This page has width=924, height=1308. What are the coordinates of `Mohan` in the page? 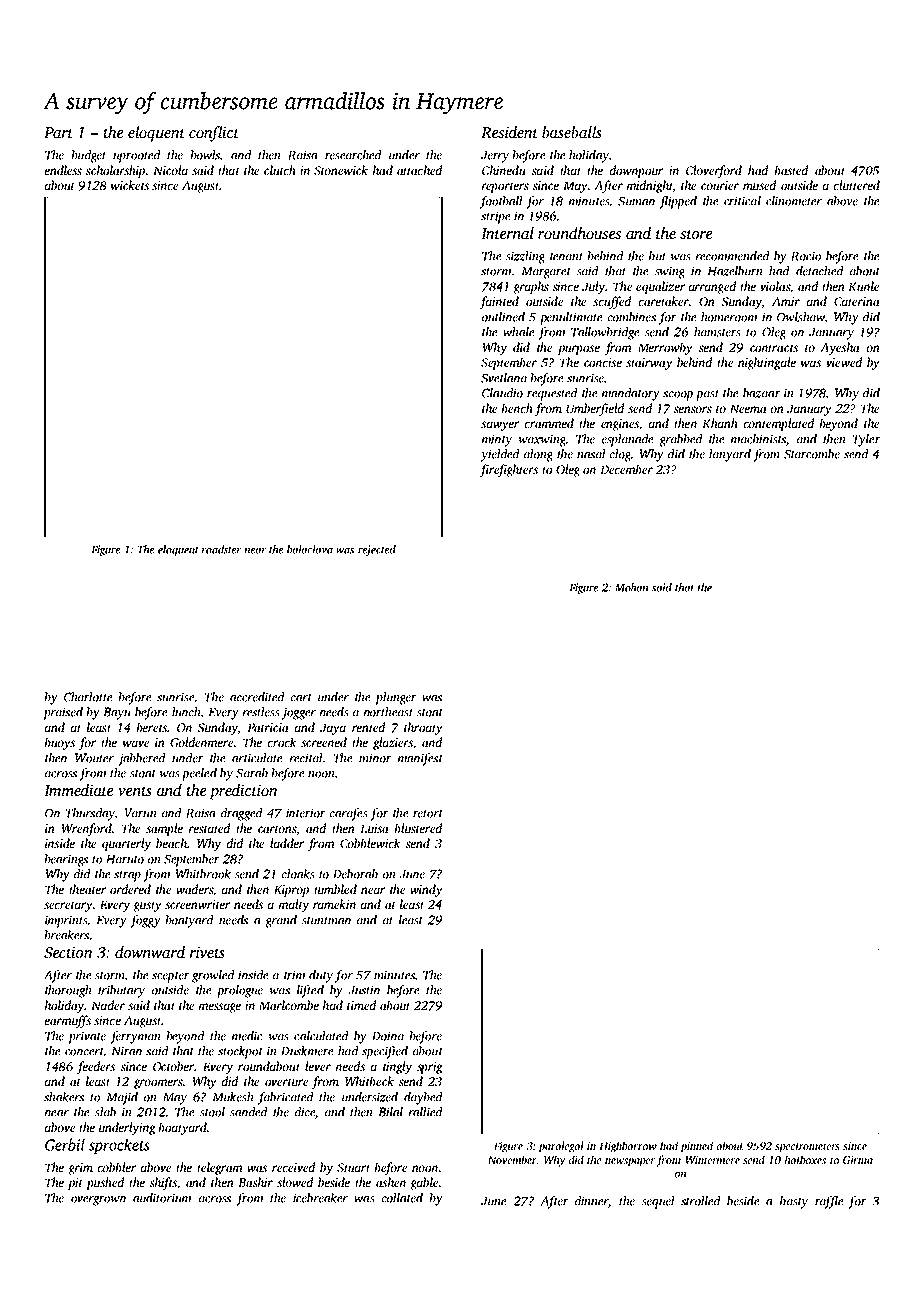 It's located at (631, 587).
